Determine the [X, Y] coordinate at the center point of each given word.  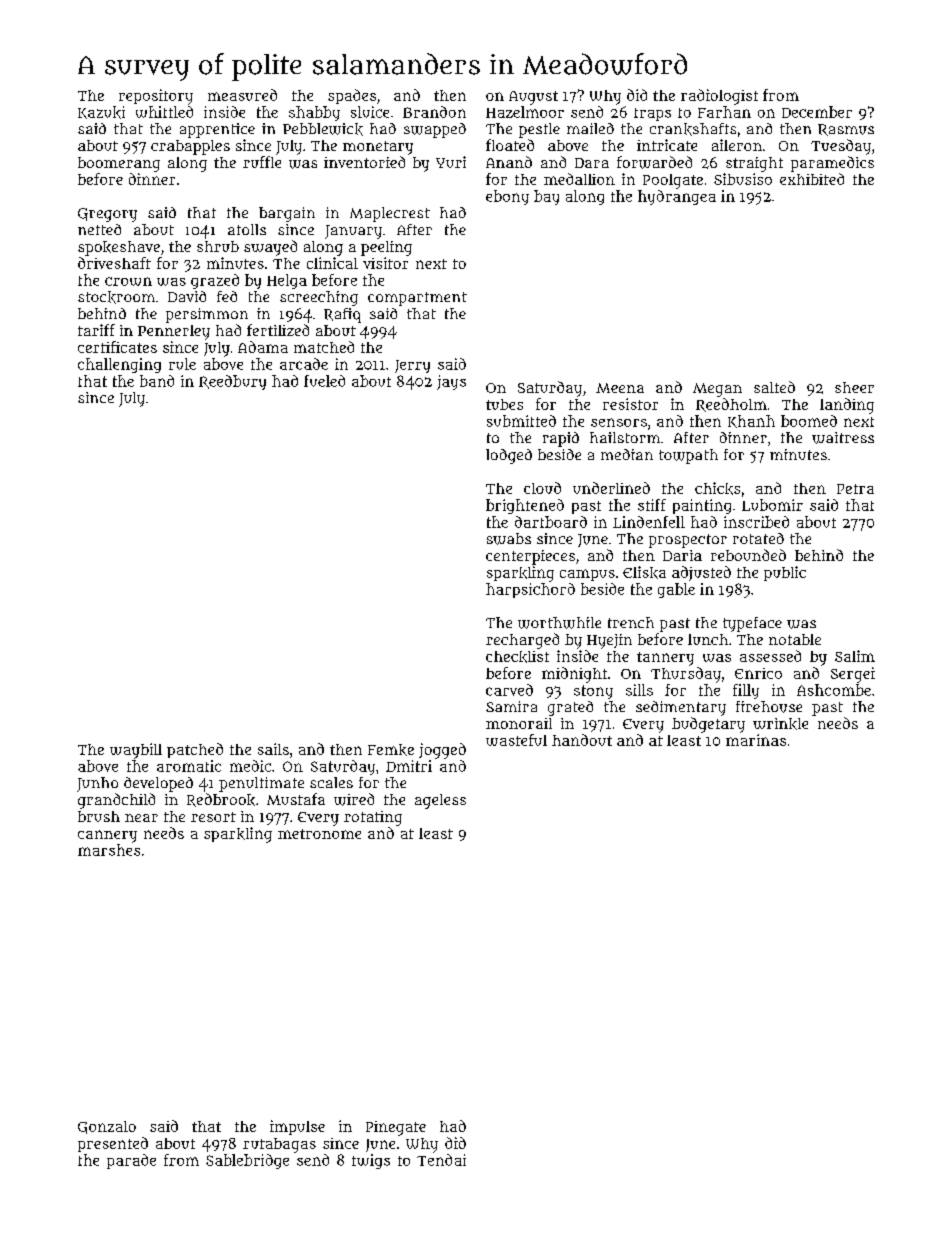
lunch [708, 639]
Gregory [107, 215]
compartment [417, 299]
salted [774, 387]
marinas [756, 740]
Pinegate [396, 1128]
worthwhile [559, 623]
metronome [319, 834]
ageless [440, 801]
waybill [136, 751]
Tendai [441, 1160]
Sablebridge [247, 1161]
